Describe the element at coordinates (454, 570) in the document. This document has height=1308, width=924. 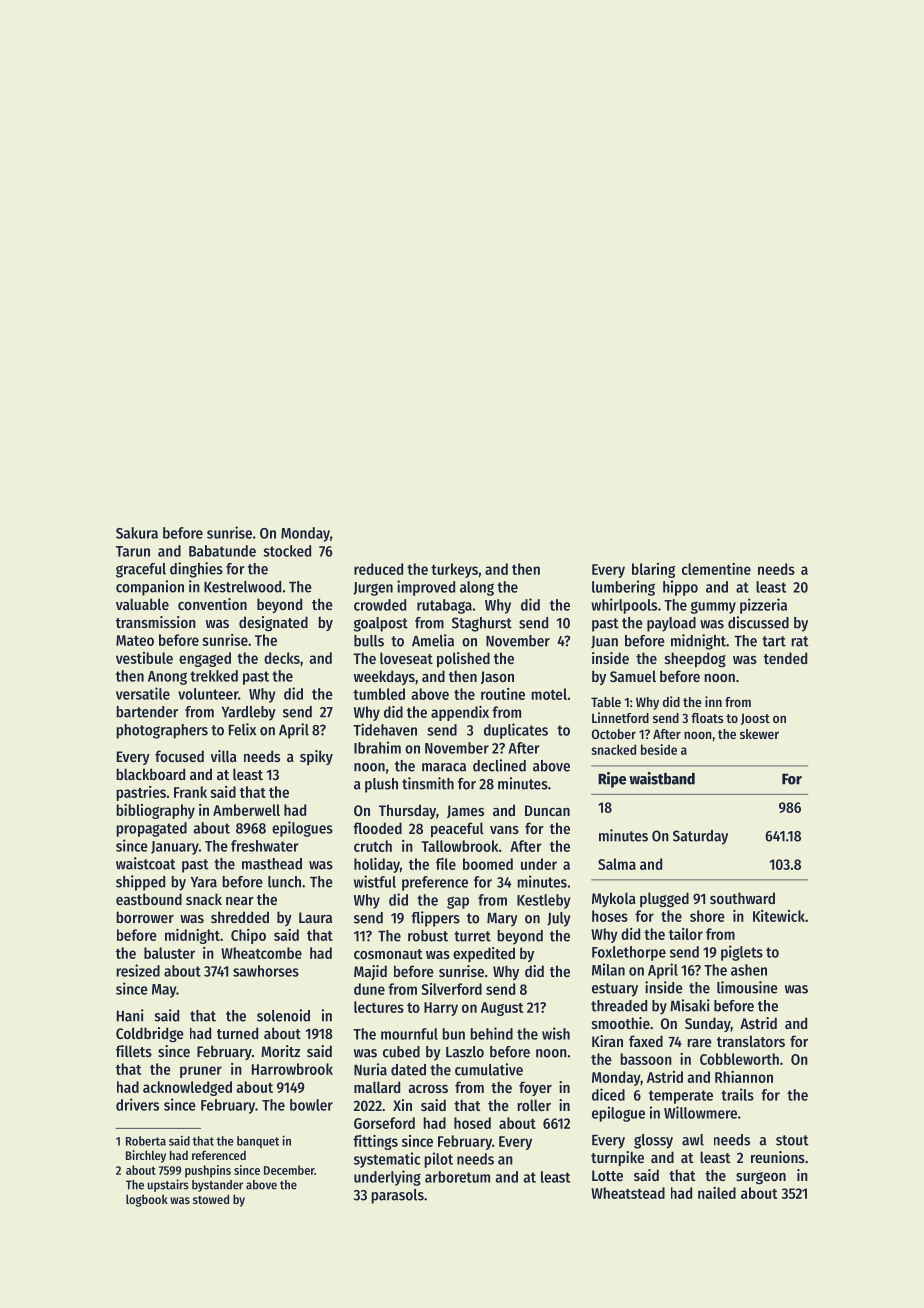
I see `turkeys` at that location.
